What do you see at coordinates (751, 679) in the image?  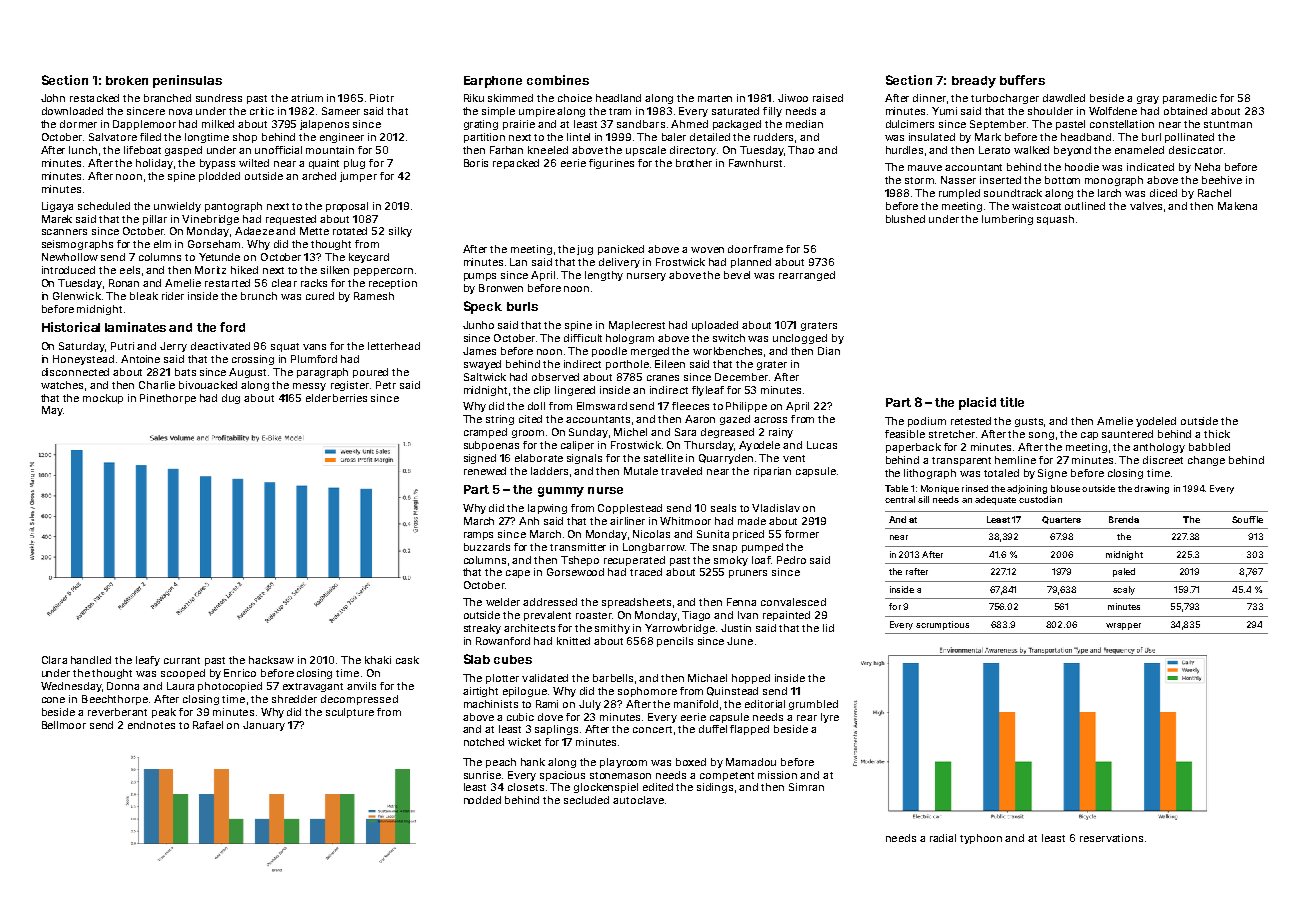 I see `hopped` at bounding box center [751, 679].
